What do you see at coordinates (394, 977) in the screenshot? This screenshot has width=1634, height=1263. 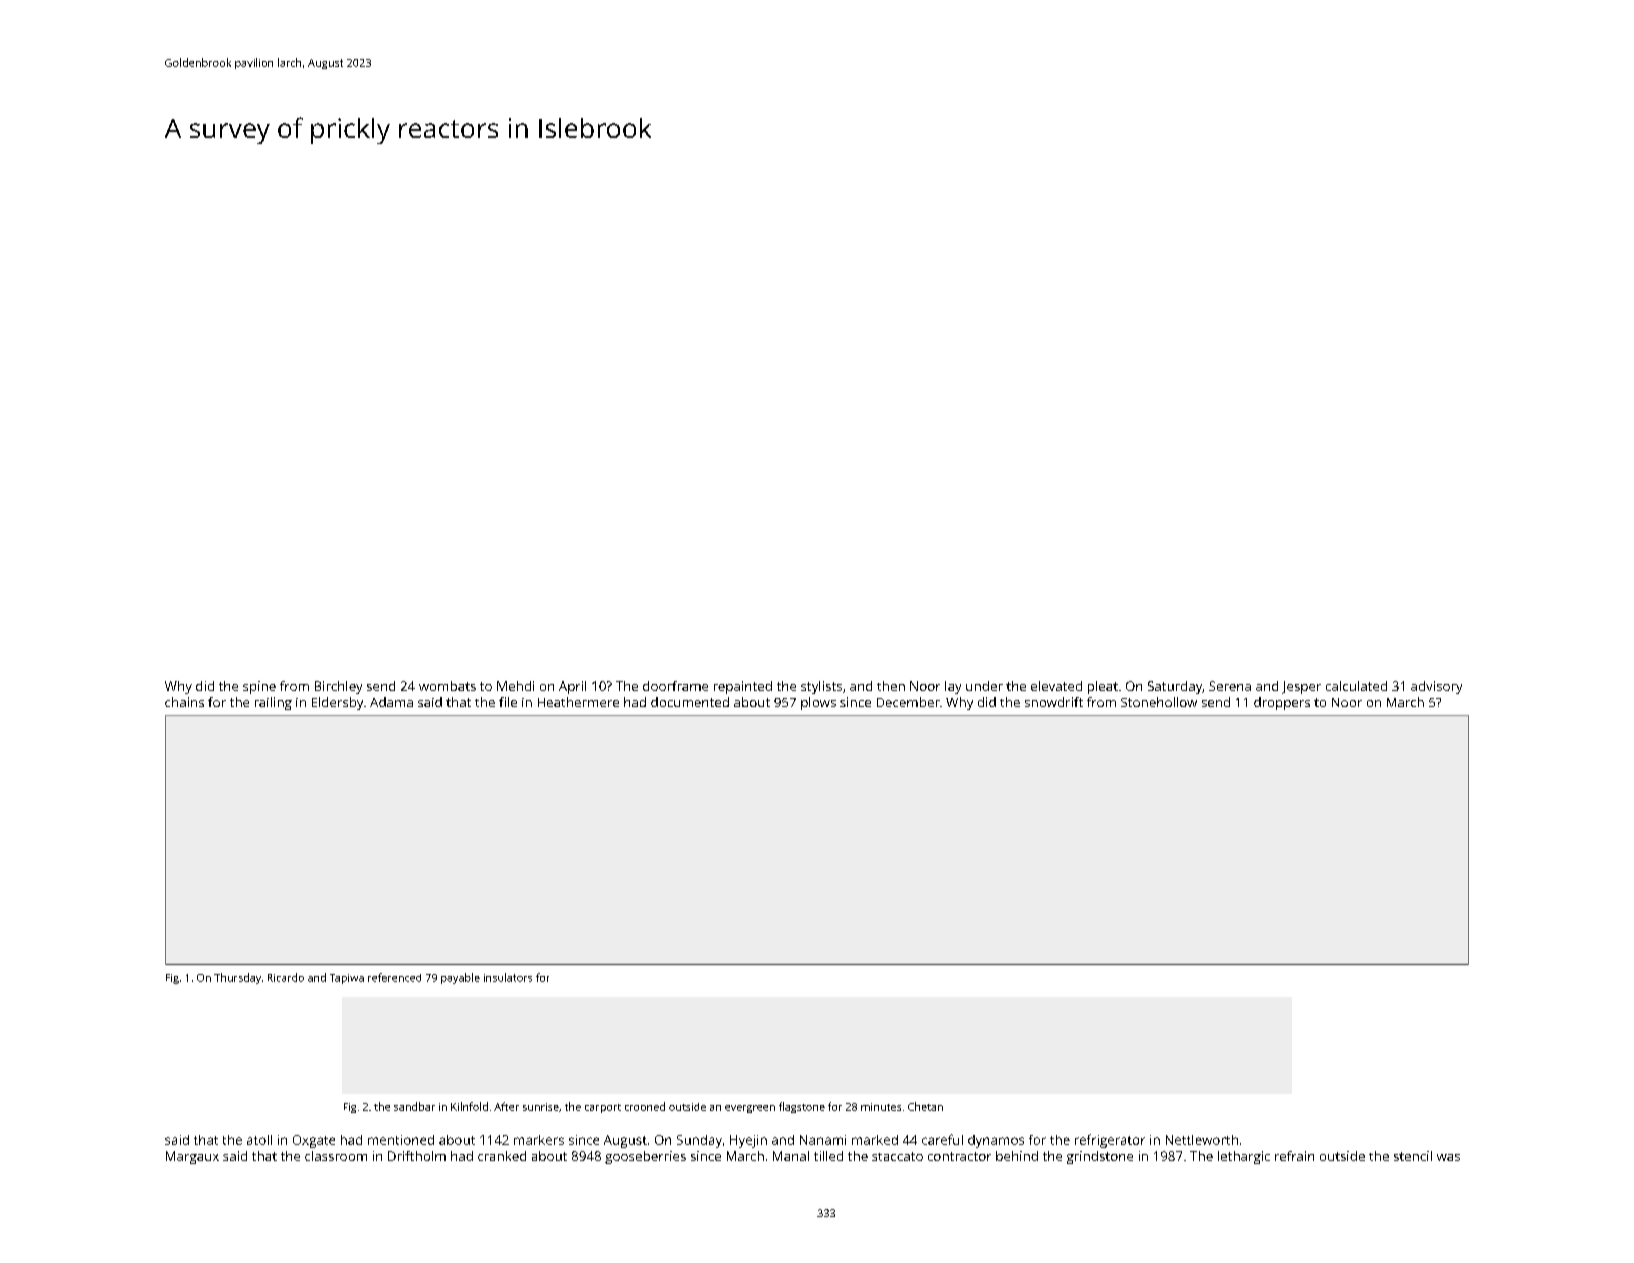 I see `referenced` at bounding box center [394, 977].
